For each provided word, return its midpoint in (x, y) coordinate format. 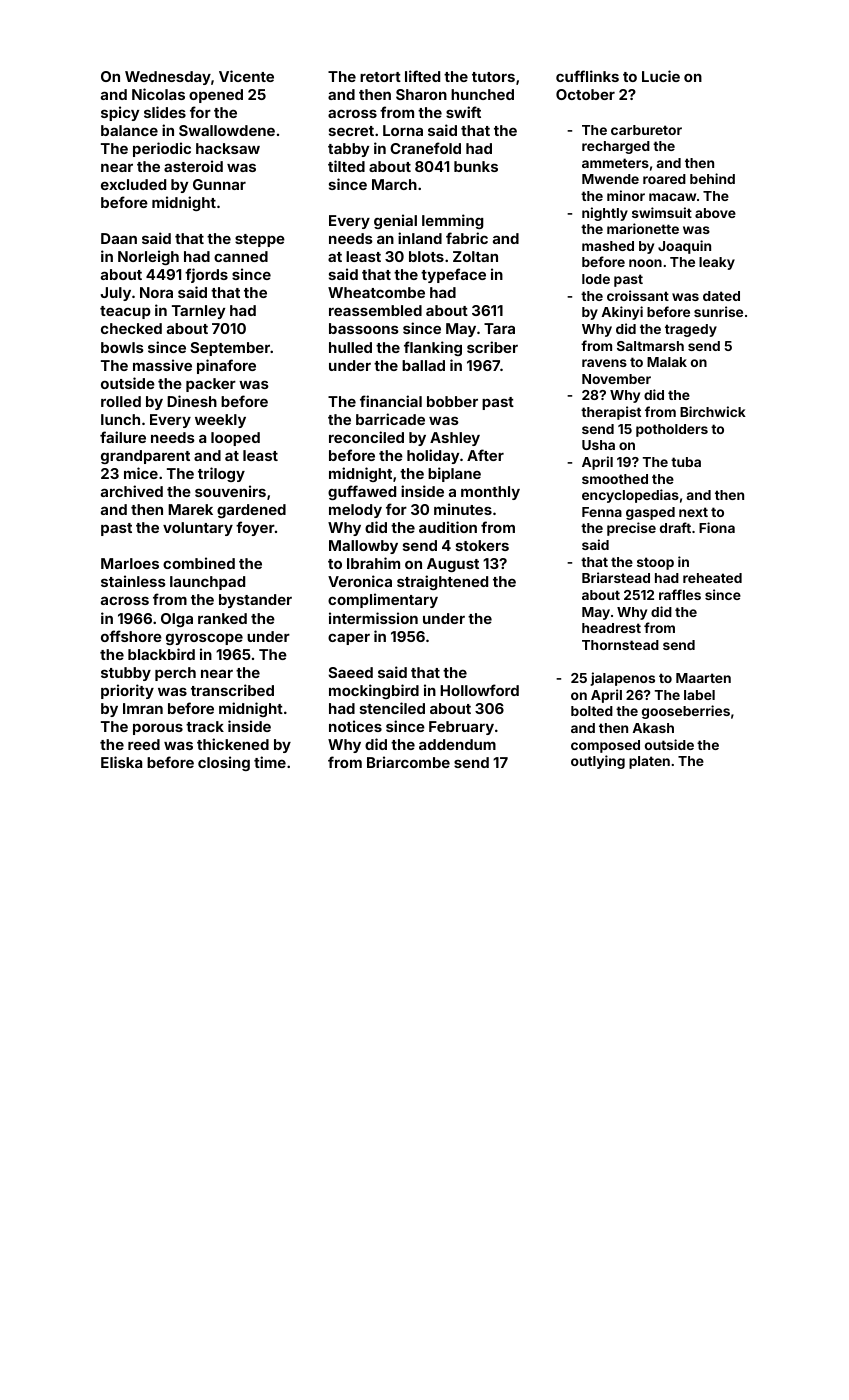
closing (224, 763)
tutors (493, 77)
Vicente (246, 76)
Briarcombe (408, 762)
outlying (598, 762)
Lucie (661, 76)
